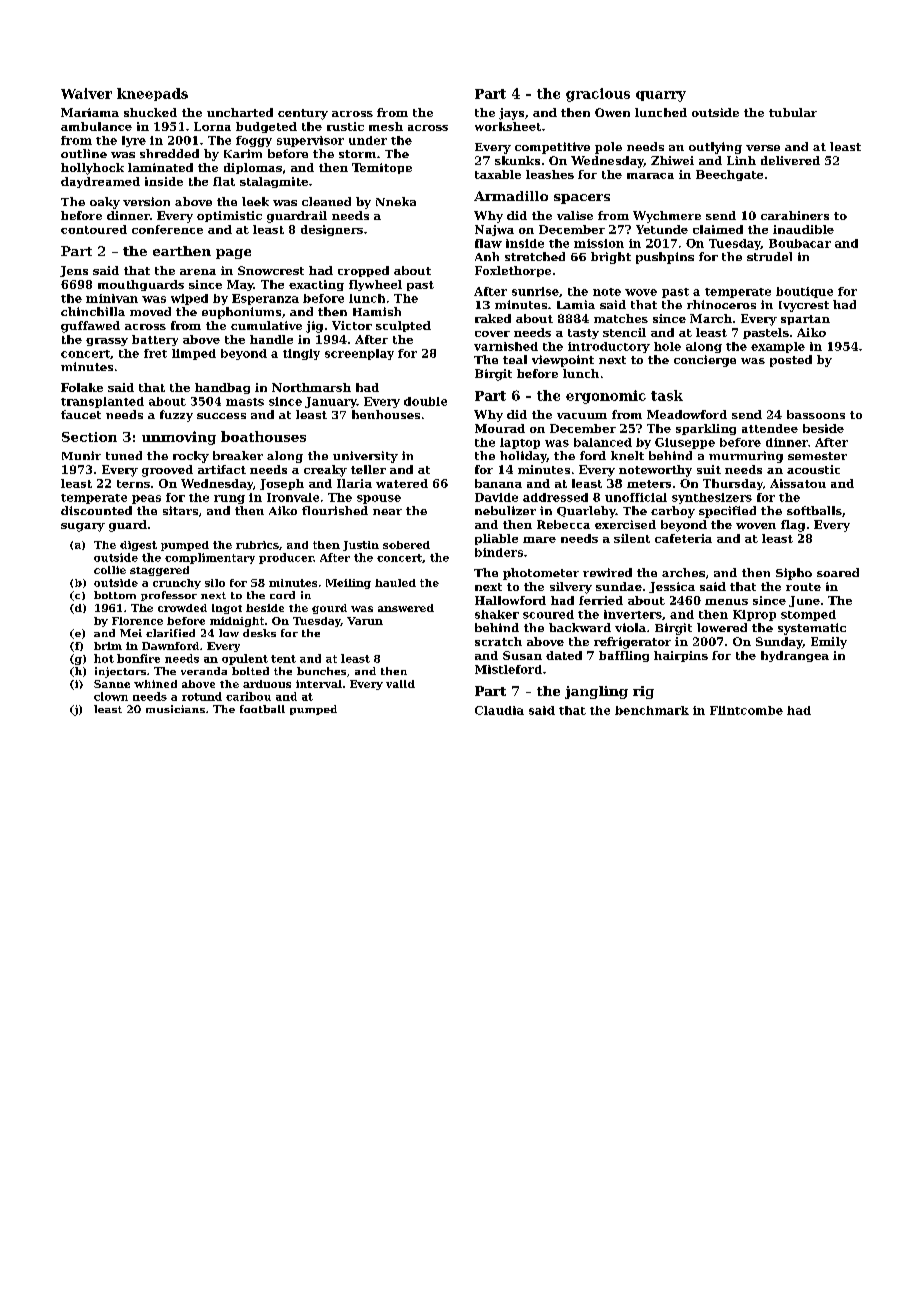 The width and height of the page is (924, 1308). What do you see at coordinates (332, 230) in the page?
I see `designers` at bounding box center [332, 230].
